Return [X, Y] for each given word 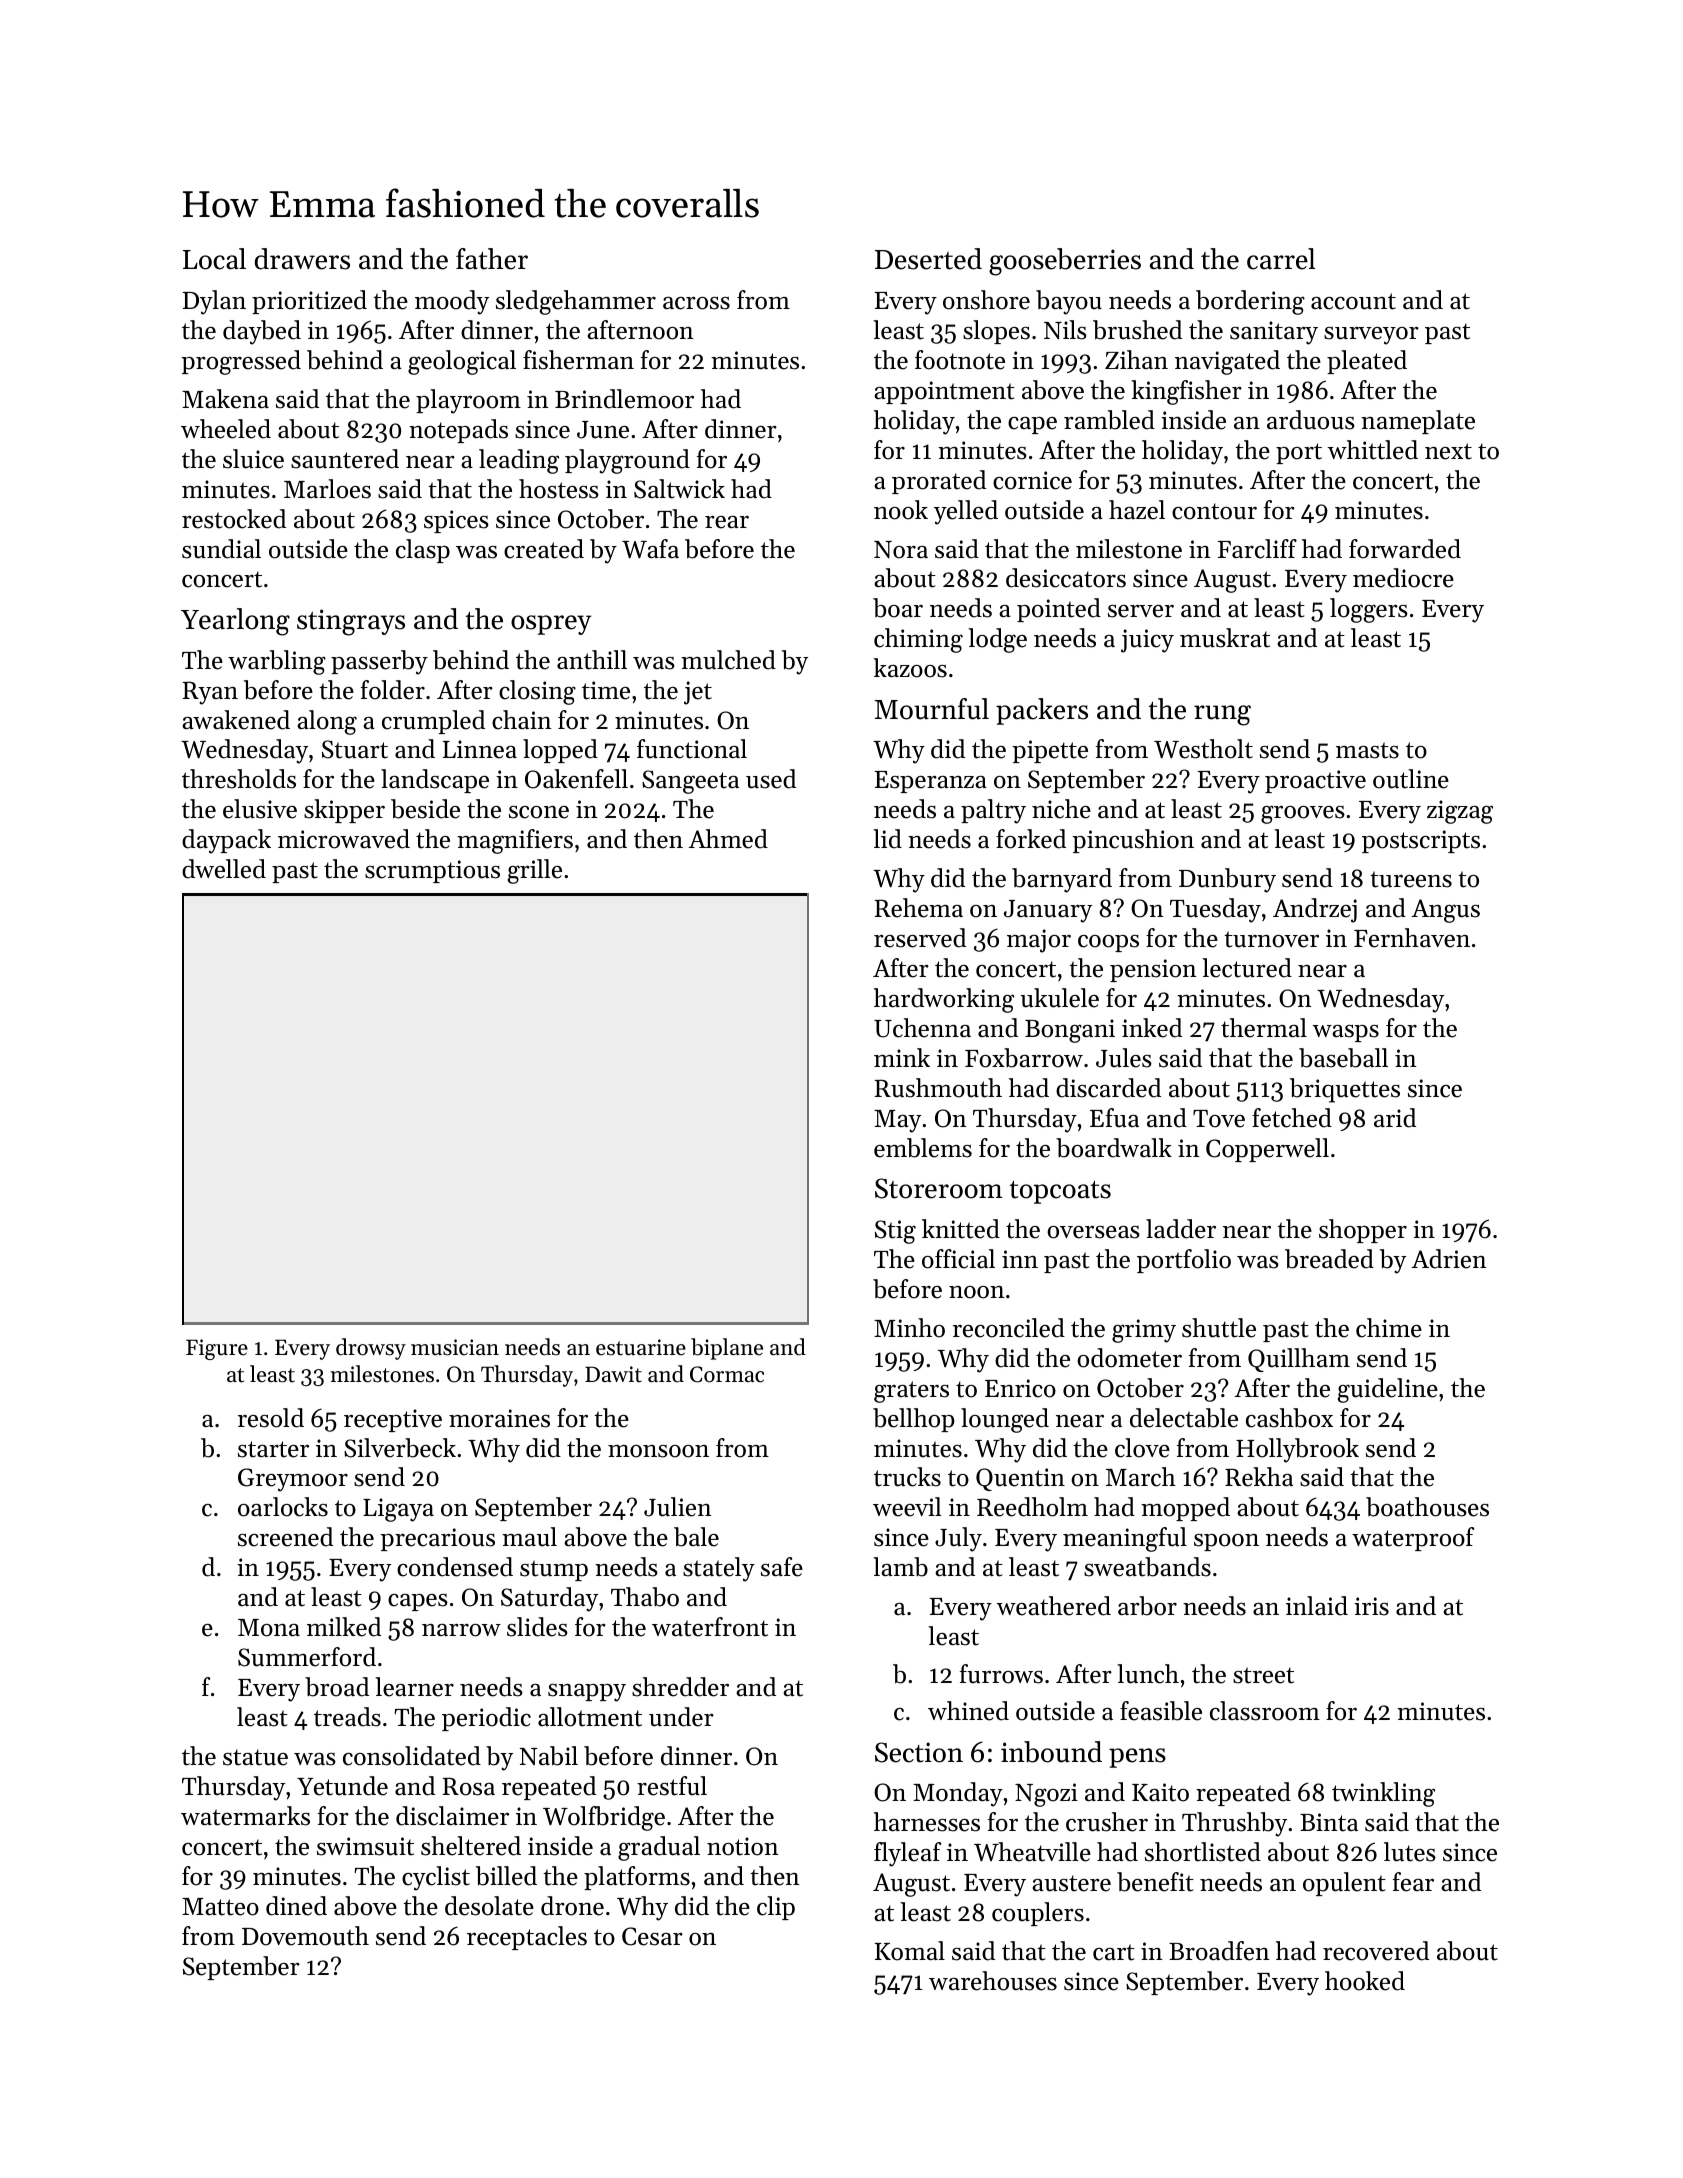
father [492, 259]
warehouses [993, 1981]
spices [456, 521]
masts [1367, 750]
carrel [1281, 259]
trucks [907, 1477]
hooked [1365, 1981]
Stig [895, 1232]
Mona [269, 1628]
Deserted [928, 259]
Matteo [220, 1907]
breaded [1329, 1259]
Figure [217, 1349]
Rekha [1259, 1477]
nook [901, 510]
